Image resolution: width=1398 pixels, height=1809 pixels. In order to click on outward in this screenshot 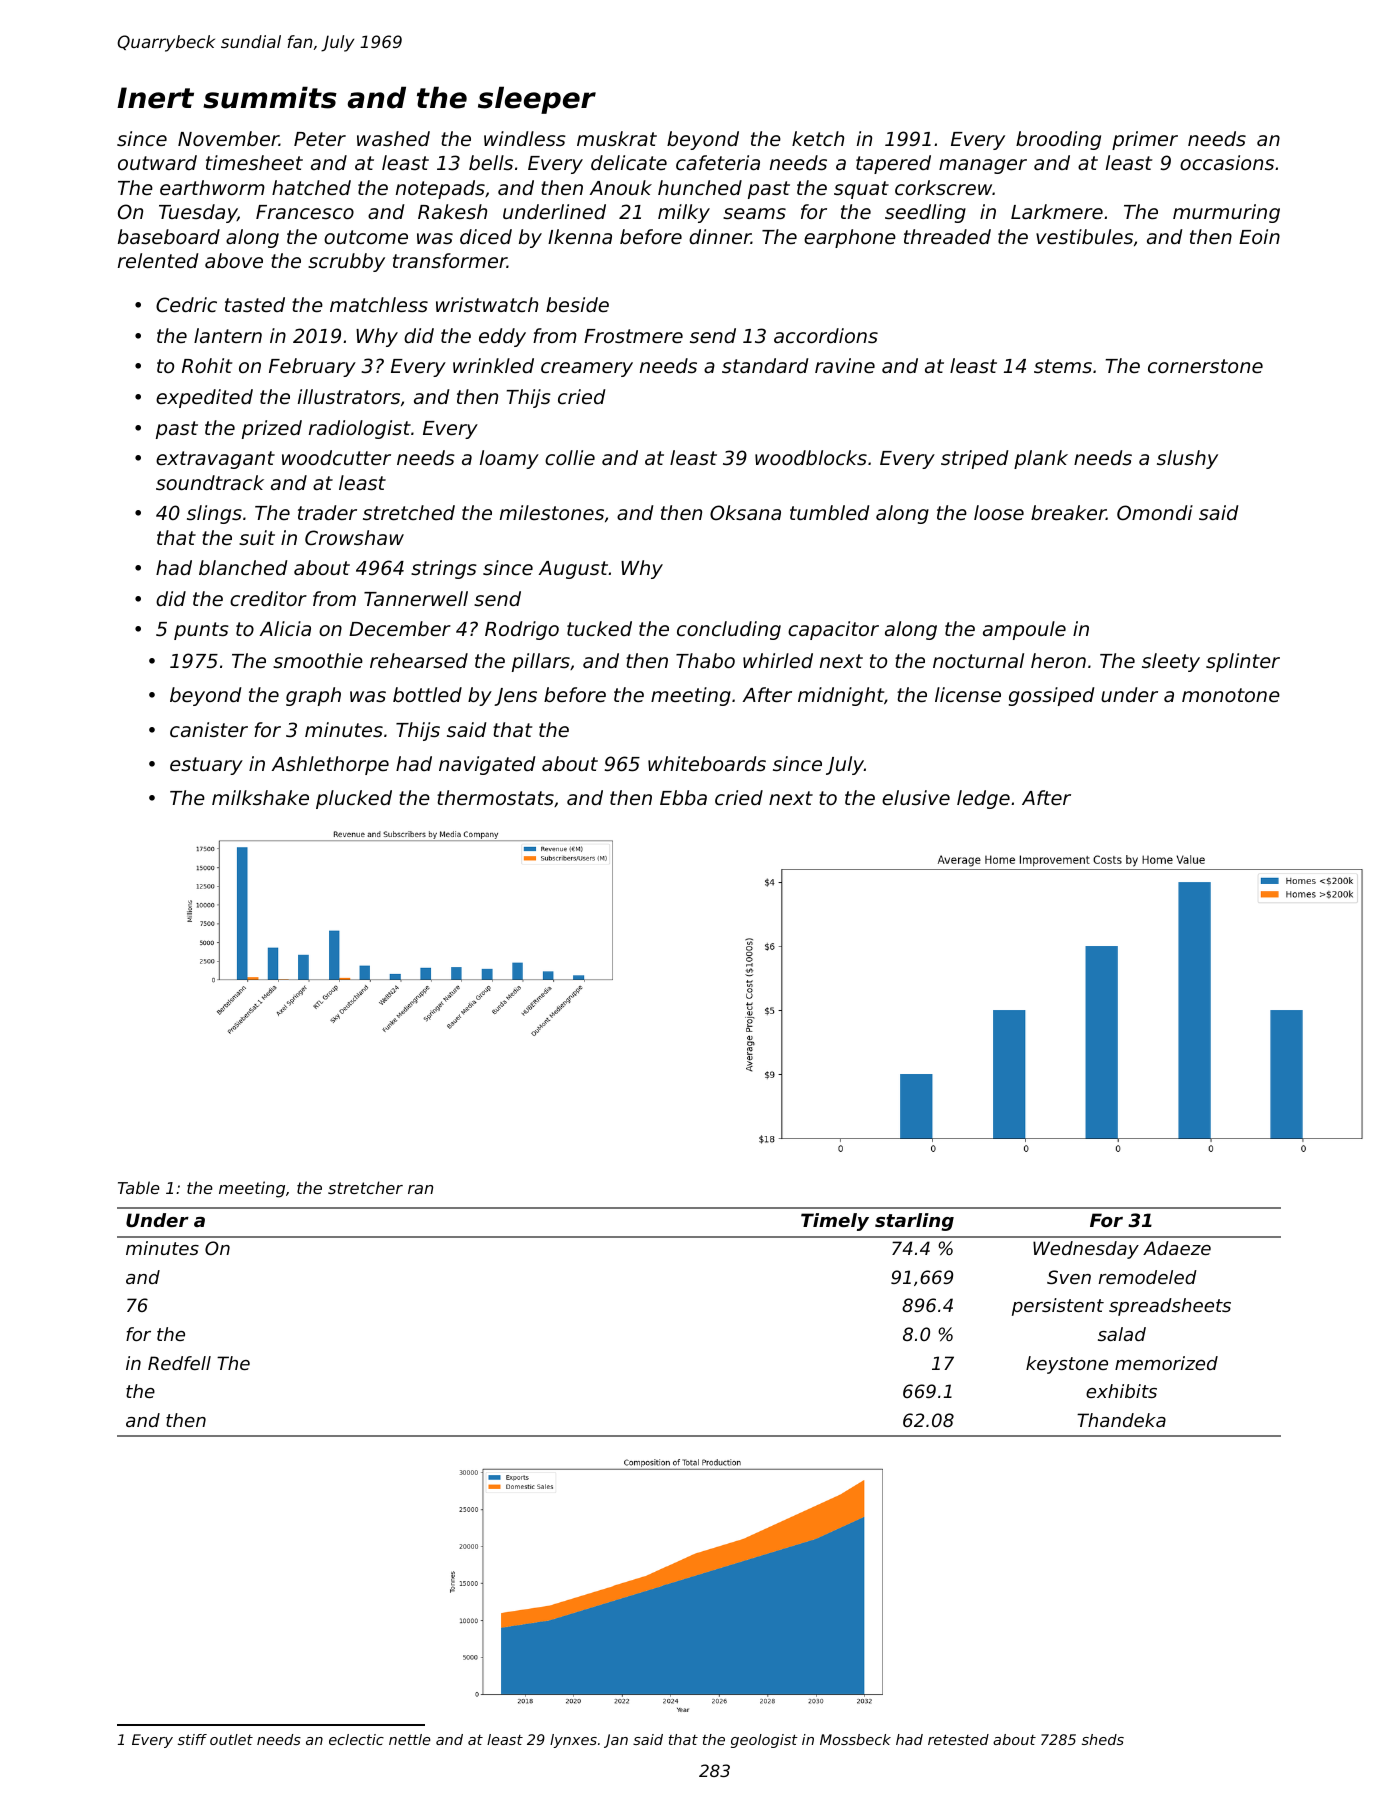, I will do `click(157, 162)`.
